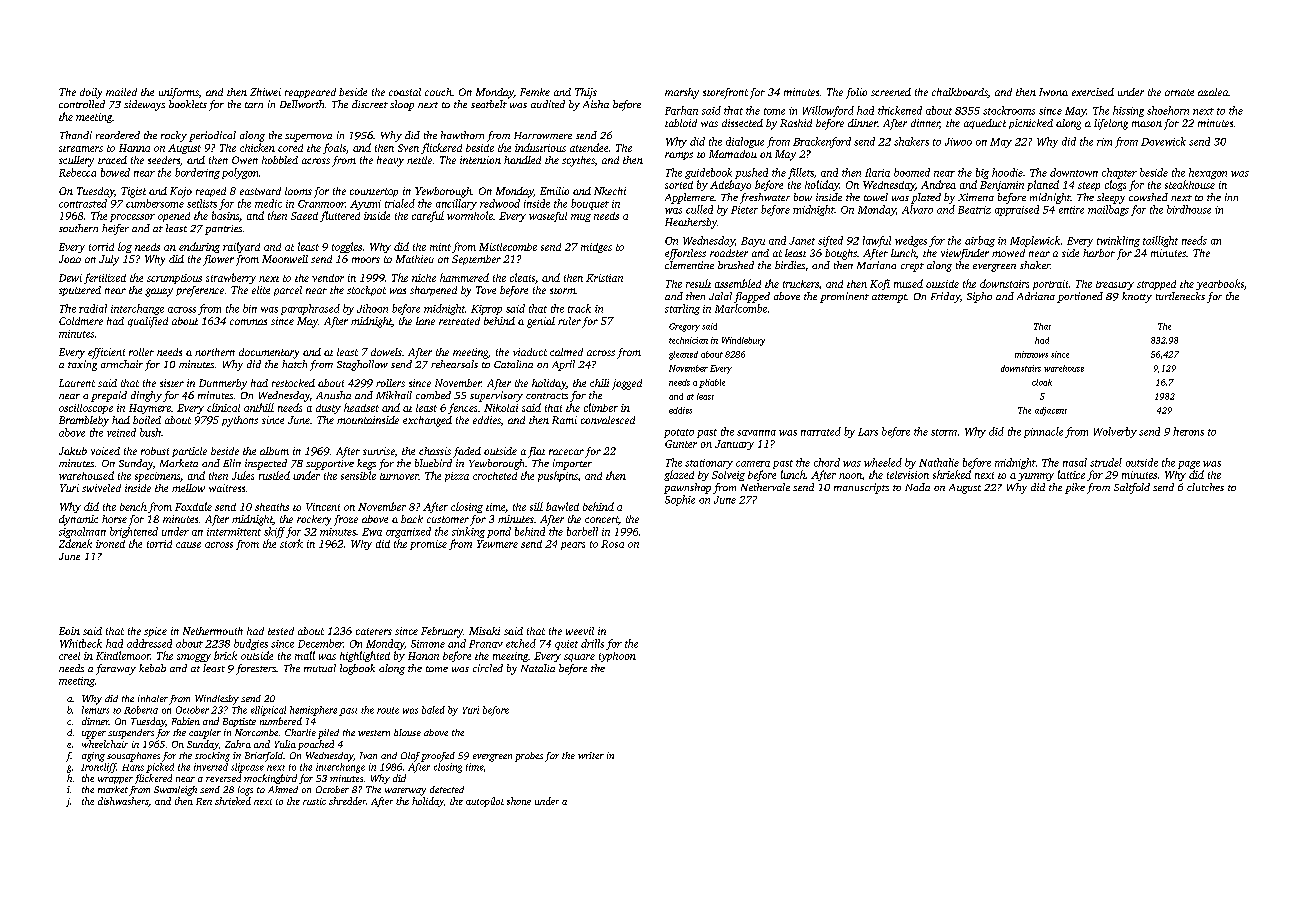 The image size is (1308, 924). I want to click on marshy, so click(682, 93).
